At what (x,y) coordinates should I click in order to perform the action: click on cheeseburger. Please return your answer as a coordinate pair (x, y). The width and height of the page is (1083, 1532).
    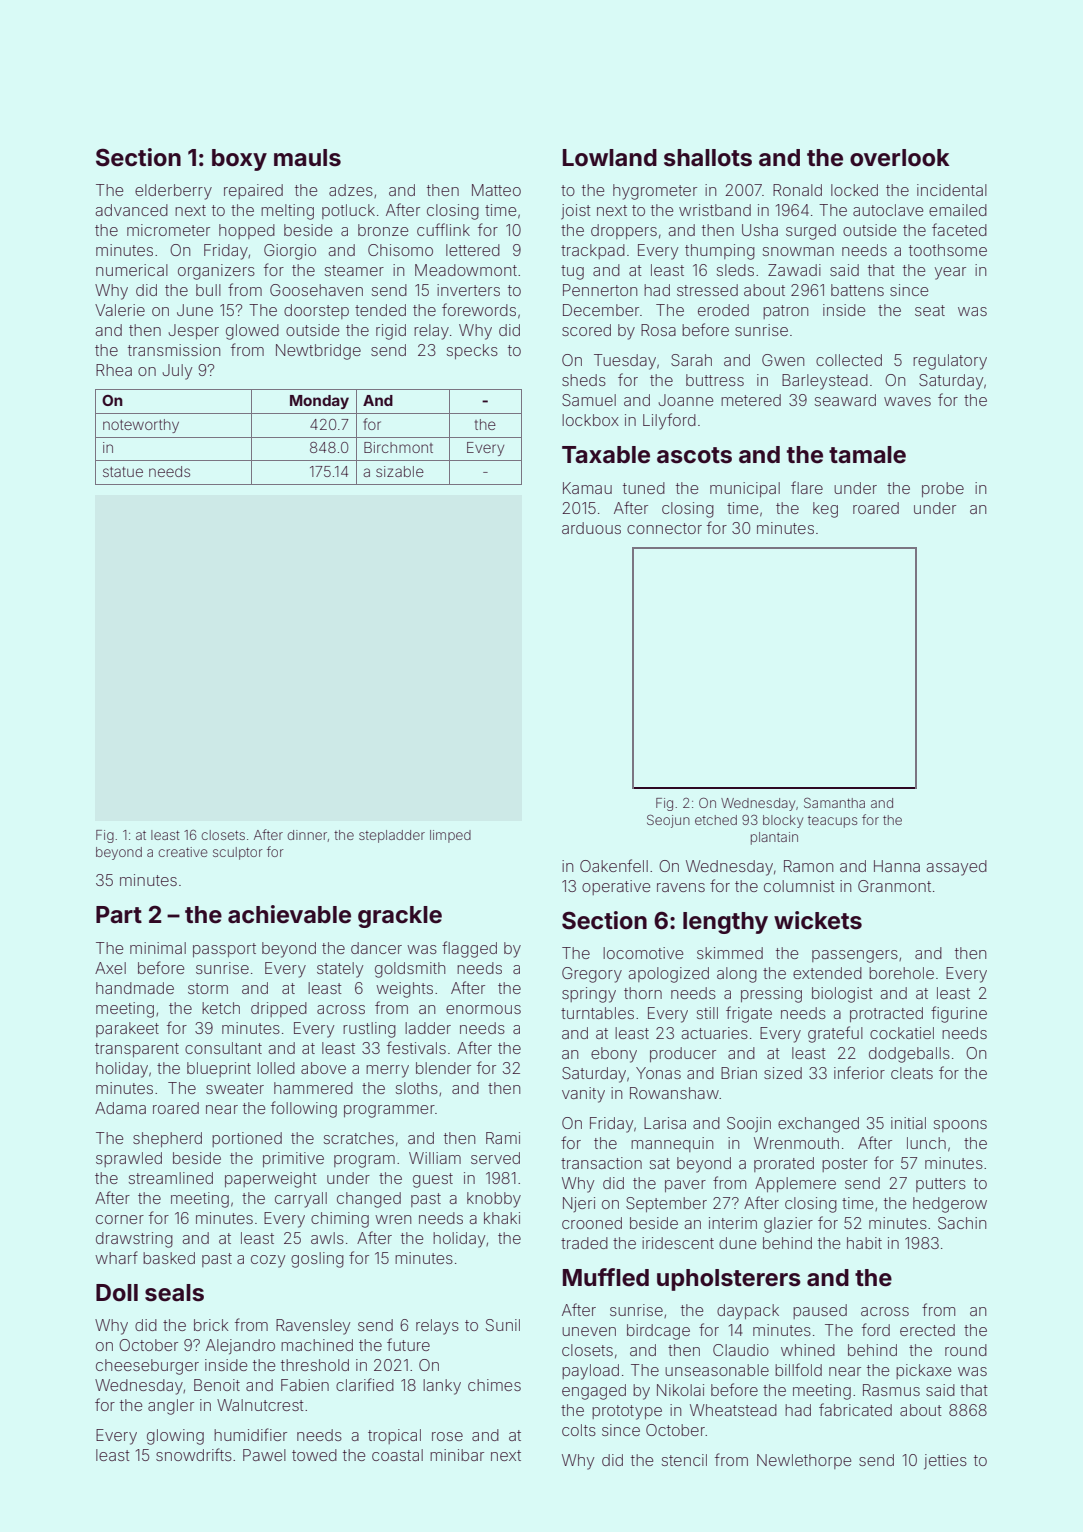
    Looking at the image, I should click on (147, 1367).
